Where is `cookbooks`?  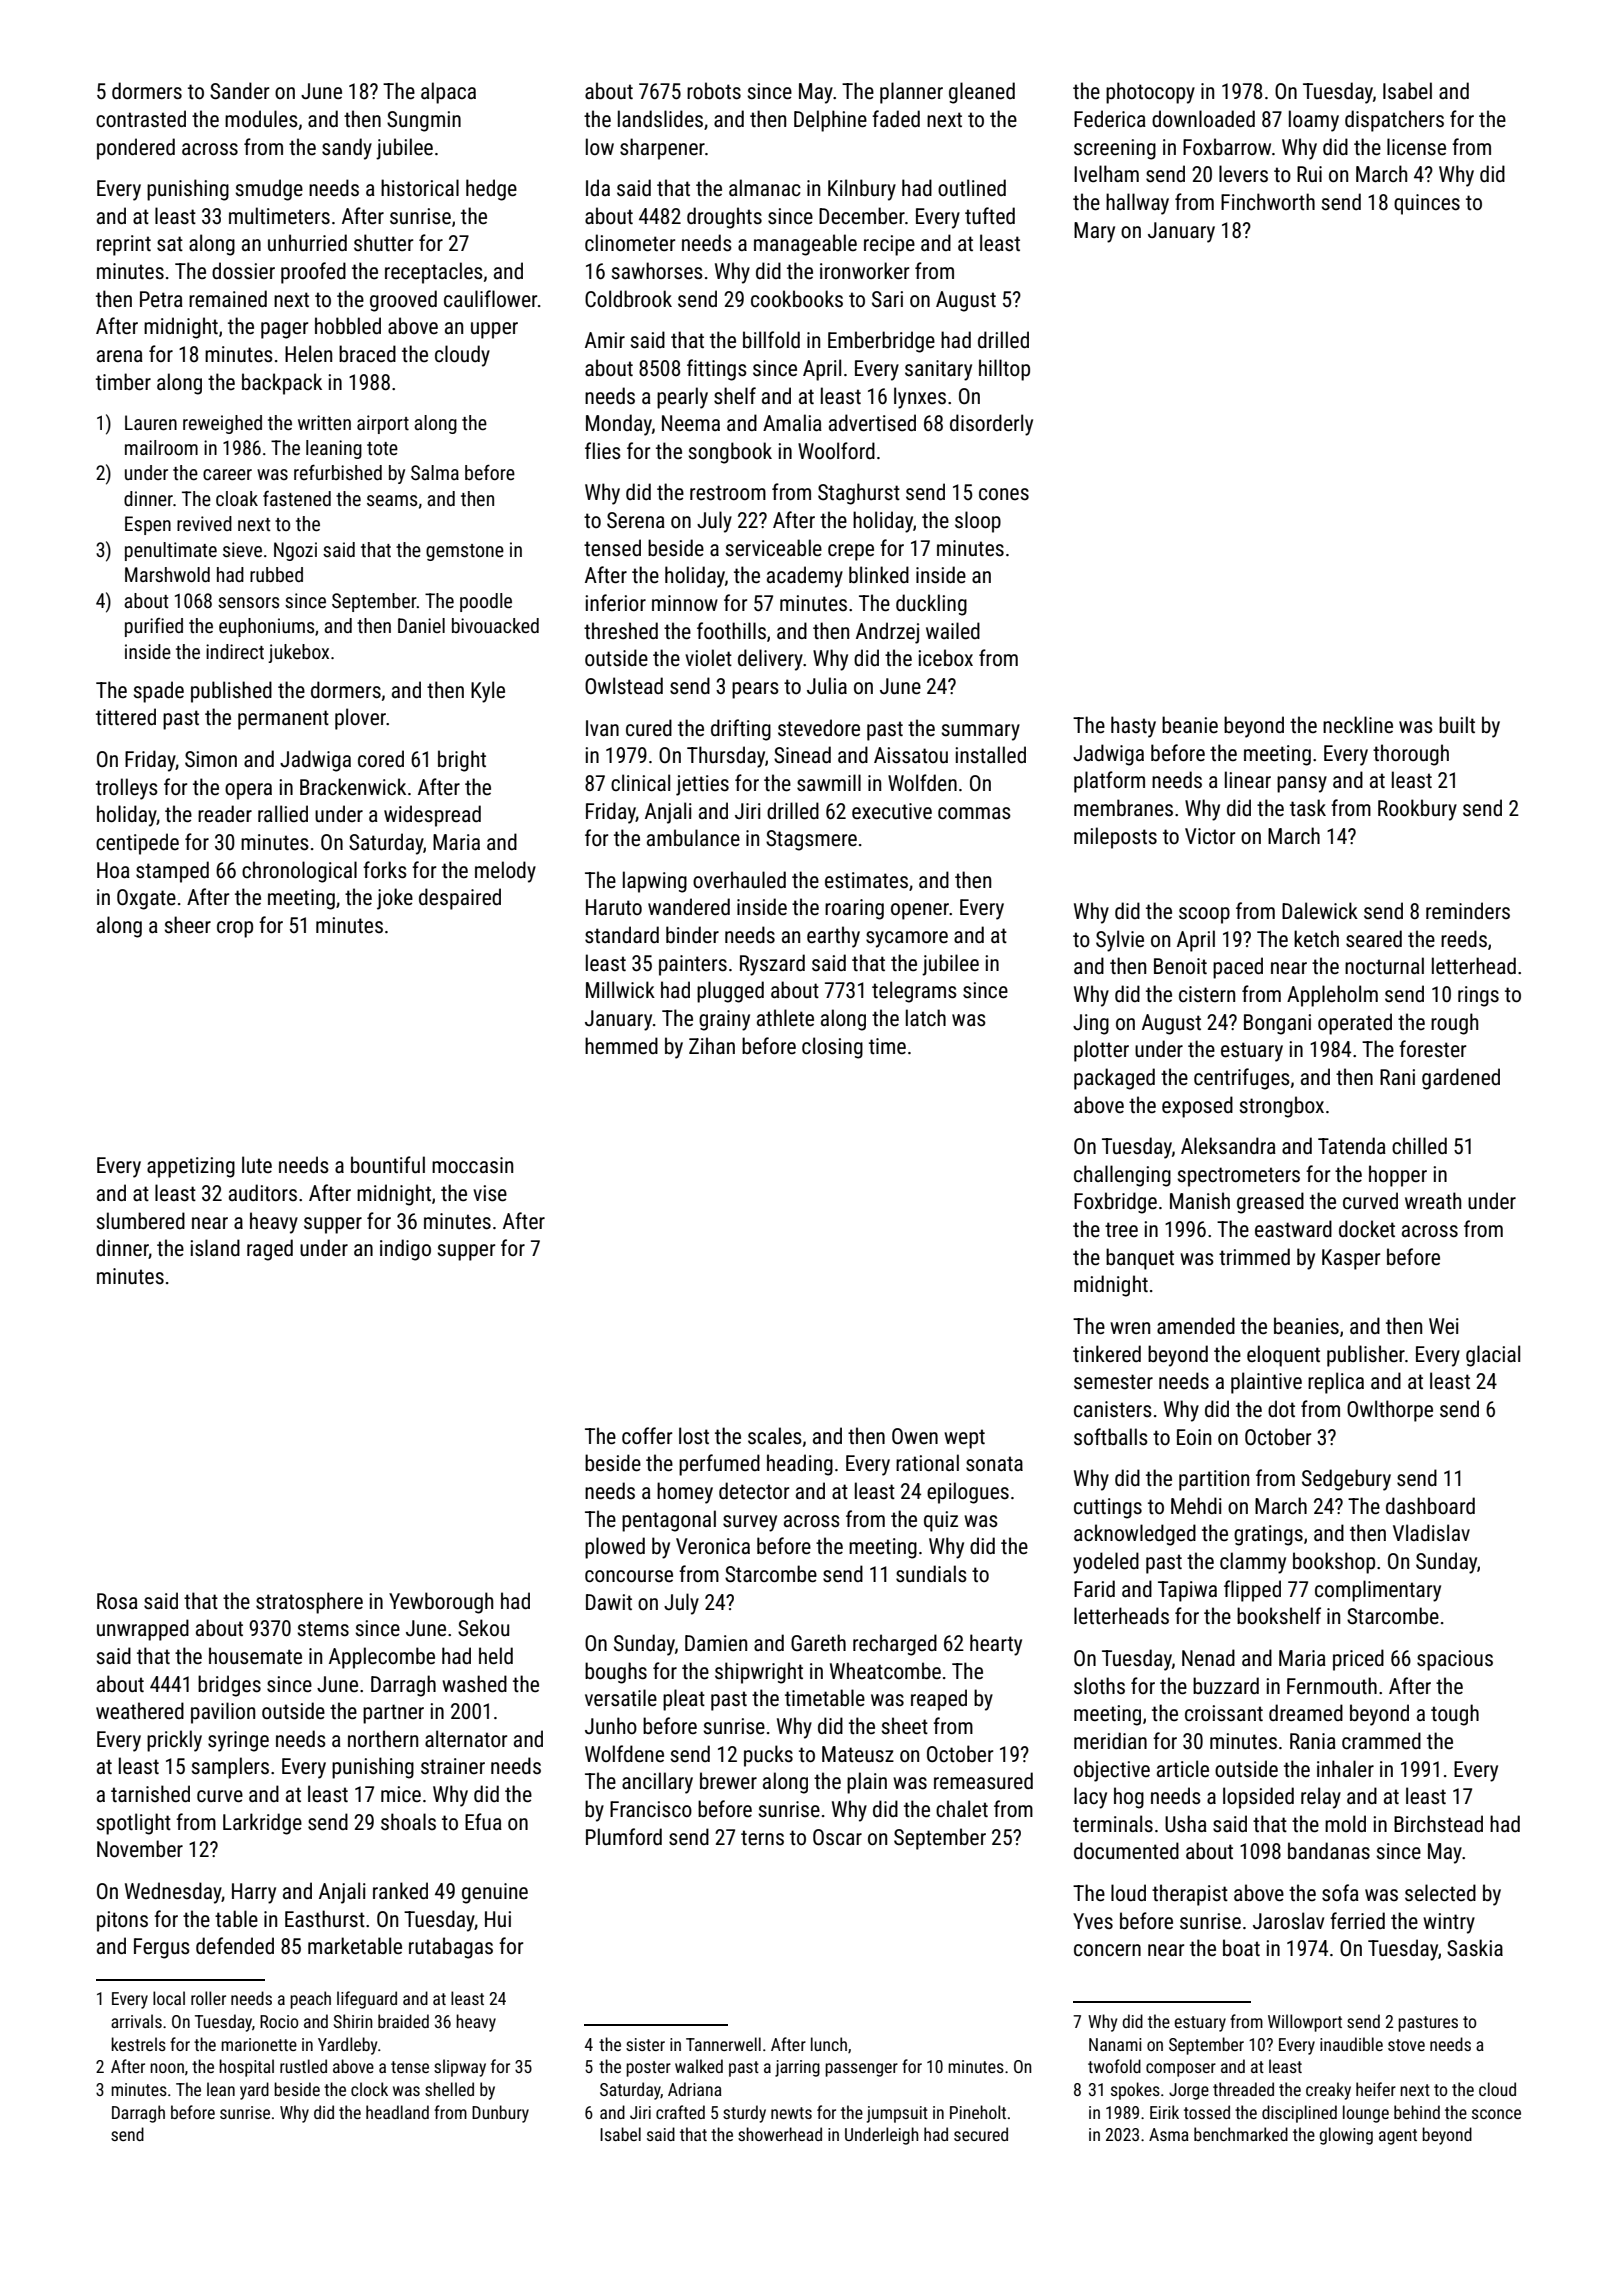 cookbooks is located at coordinates (797, 298).
